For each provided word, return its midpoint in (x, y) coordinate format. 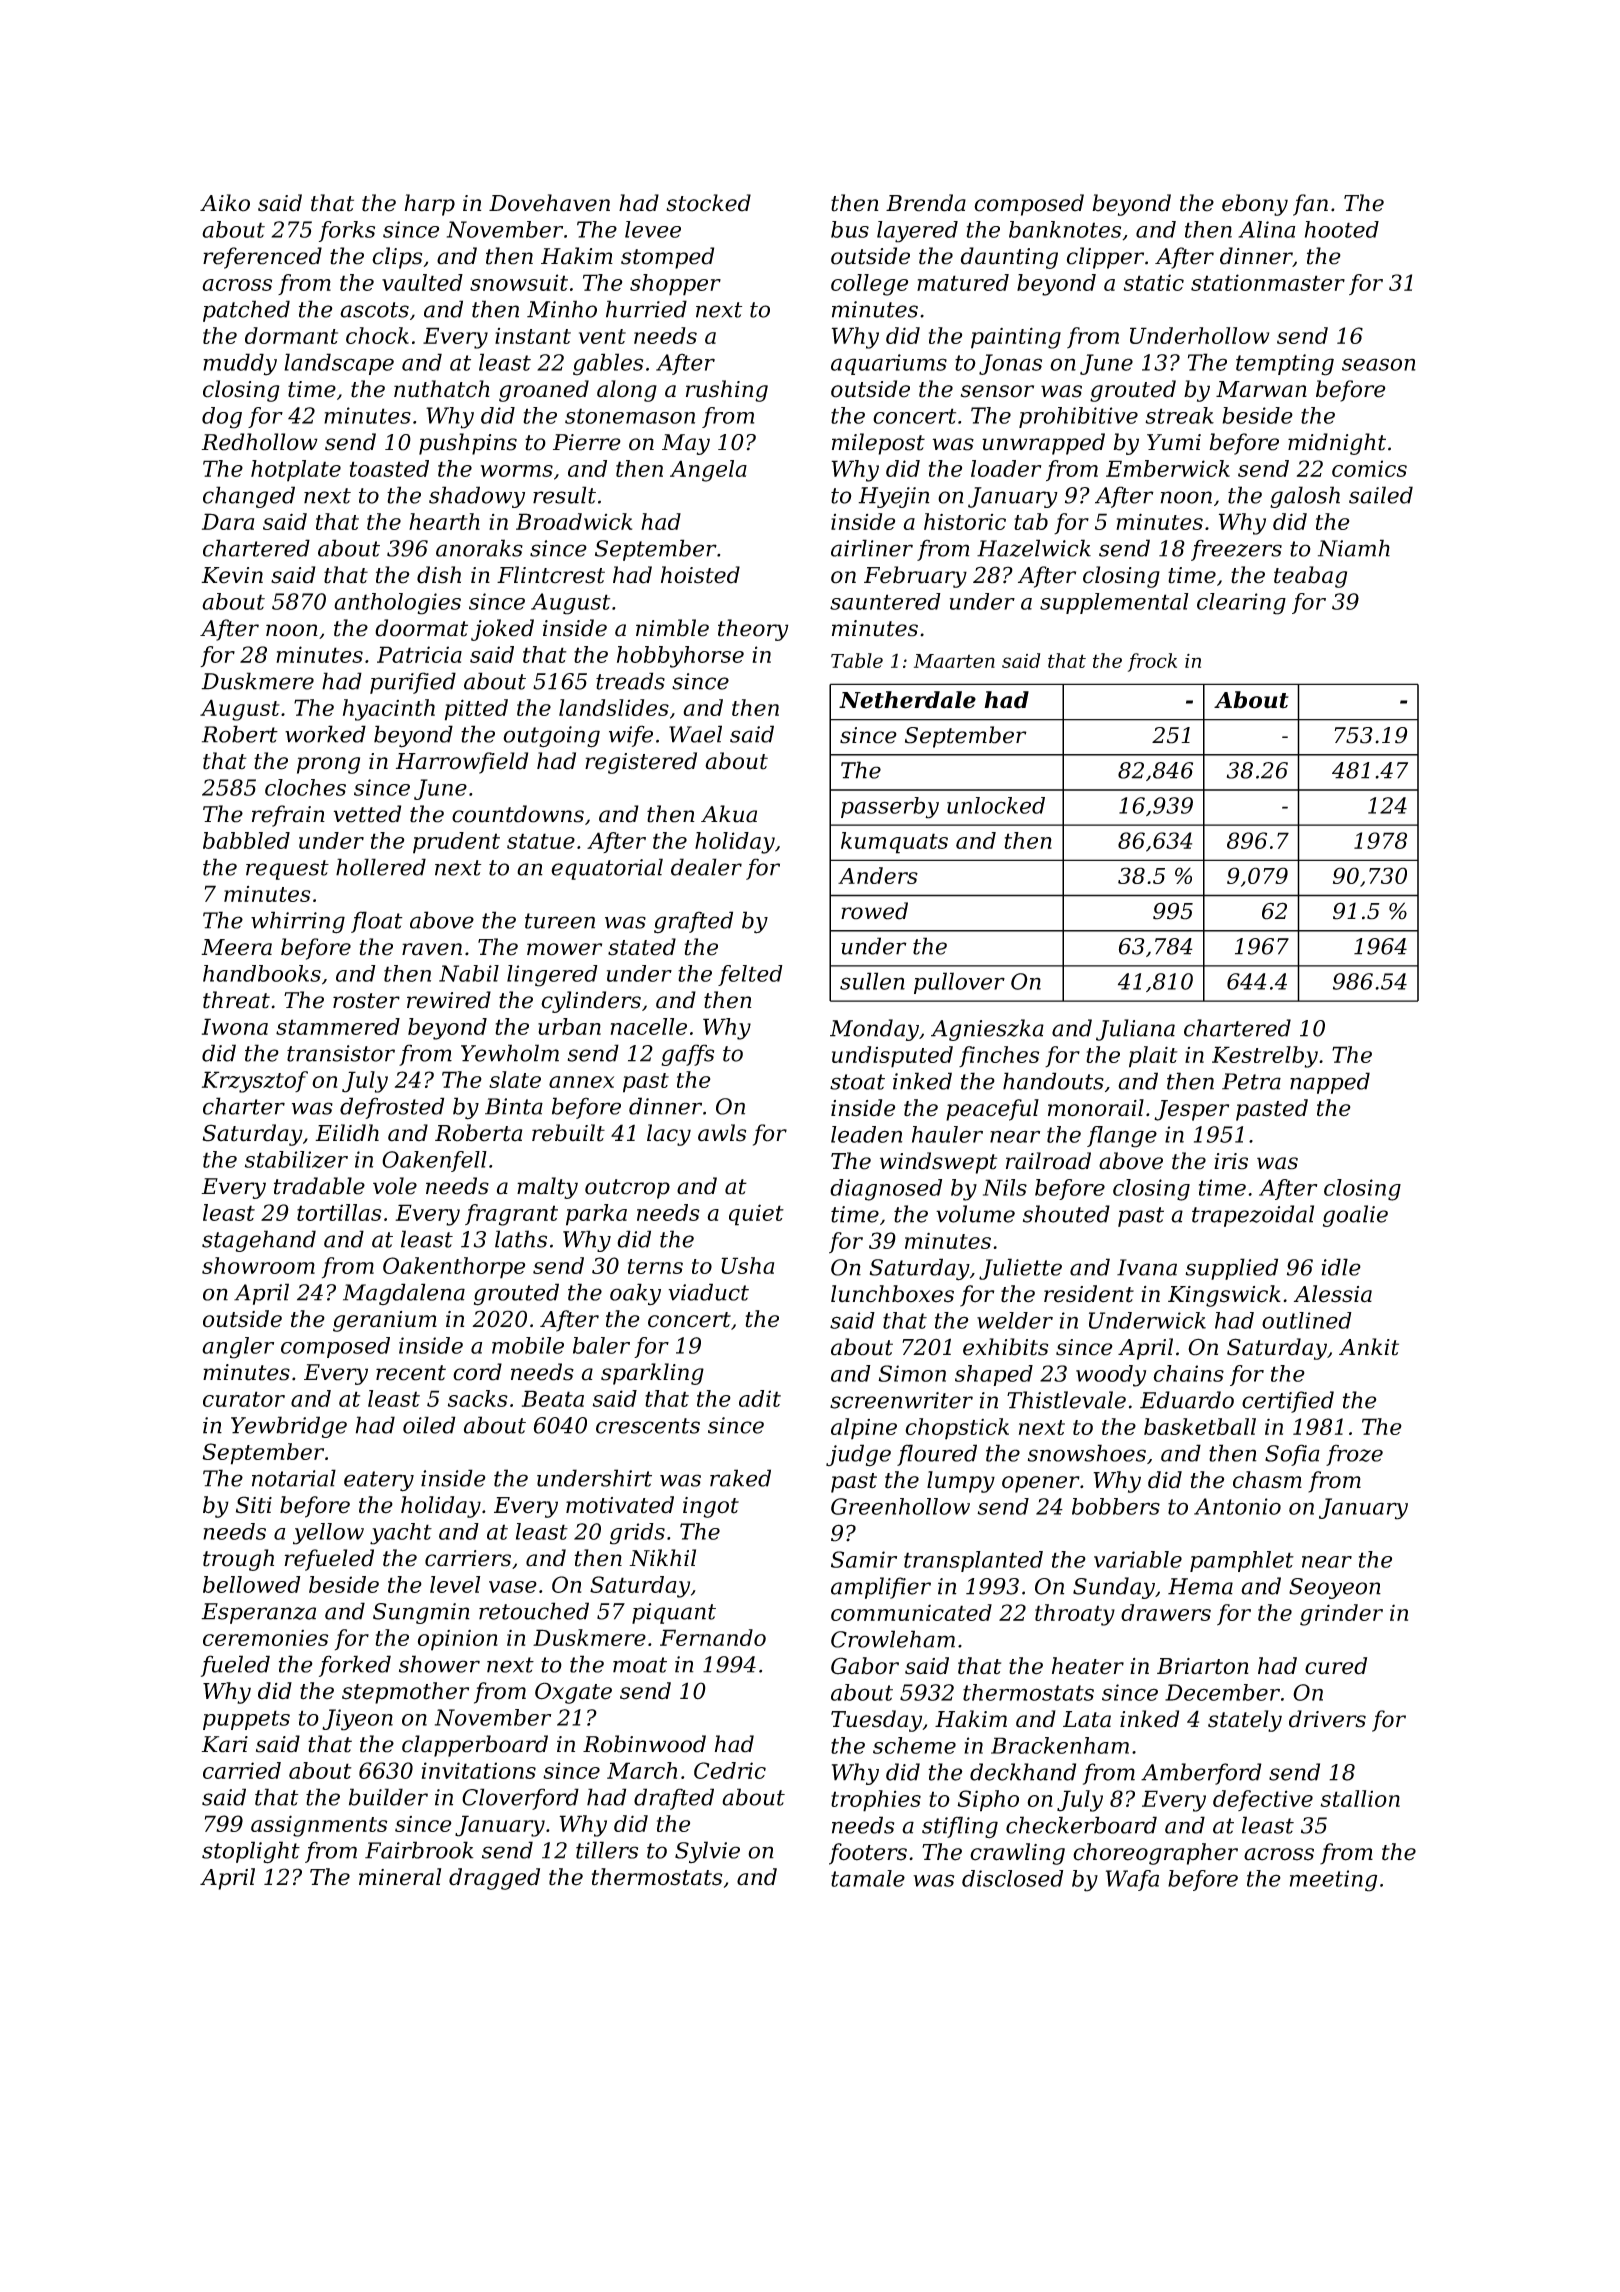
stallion (1360, 1798)
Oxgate (573, 1693)
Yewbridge (289, 1427)
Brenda (926, 203)
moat (640, 1665)
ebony (1255, 205)
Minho (562, 309)
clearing (1241, 604)
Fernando (713, 1637)
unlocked (996, 805)
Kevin (232, 575)
